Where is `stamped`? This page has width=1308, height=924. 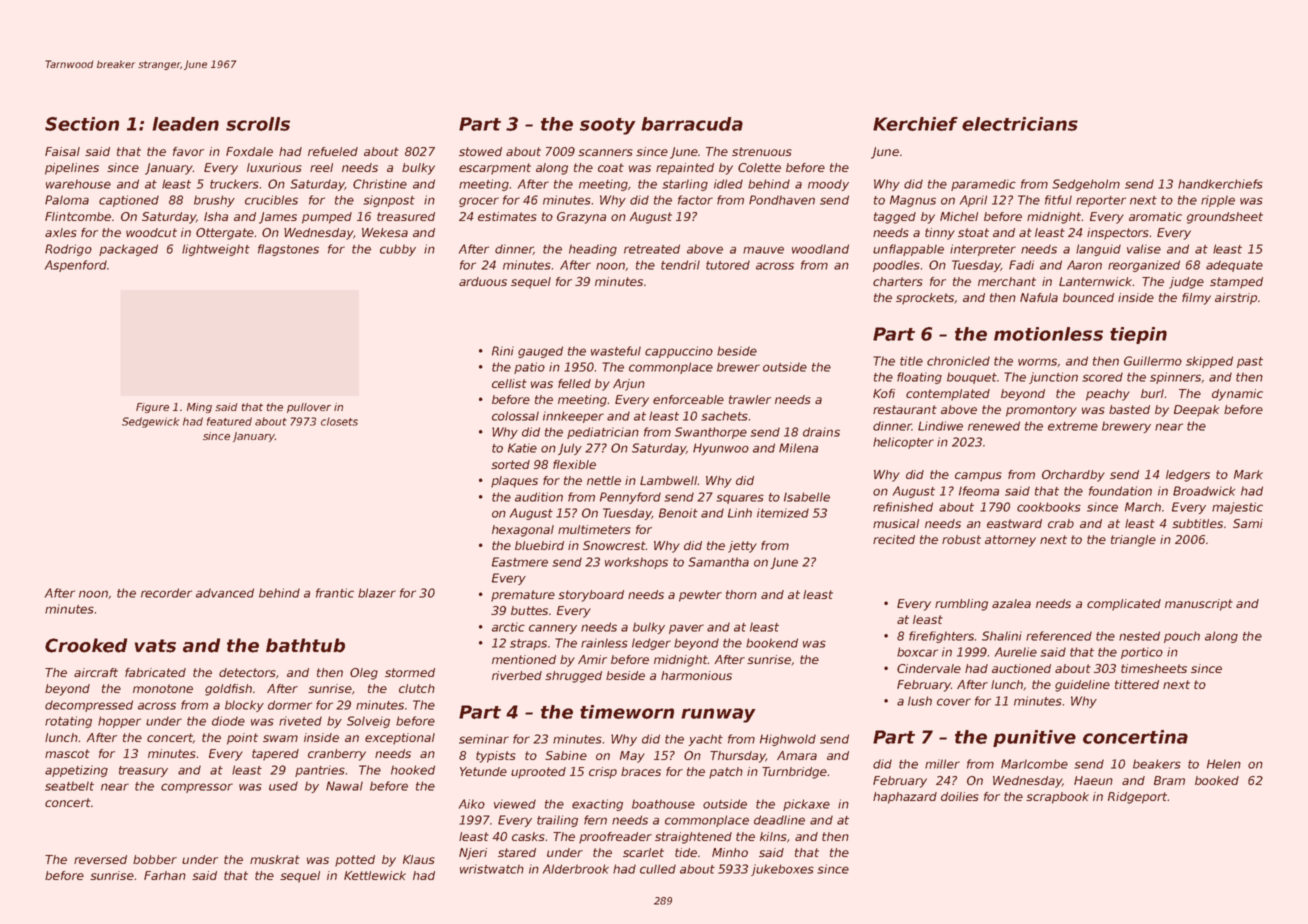
stamped is located at coordinates (1236, 283).
